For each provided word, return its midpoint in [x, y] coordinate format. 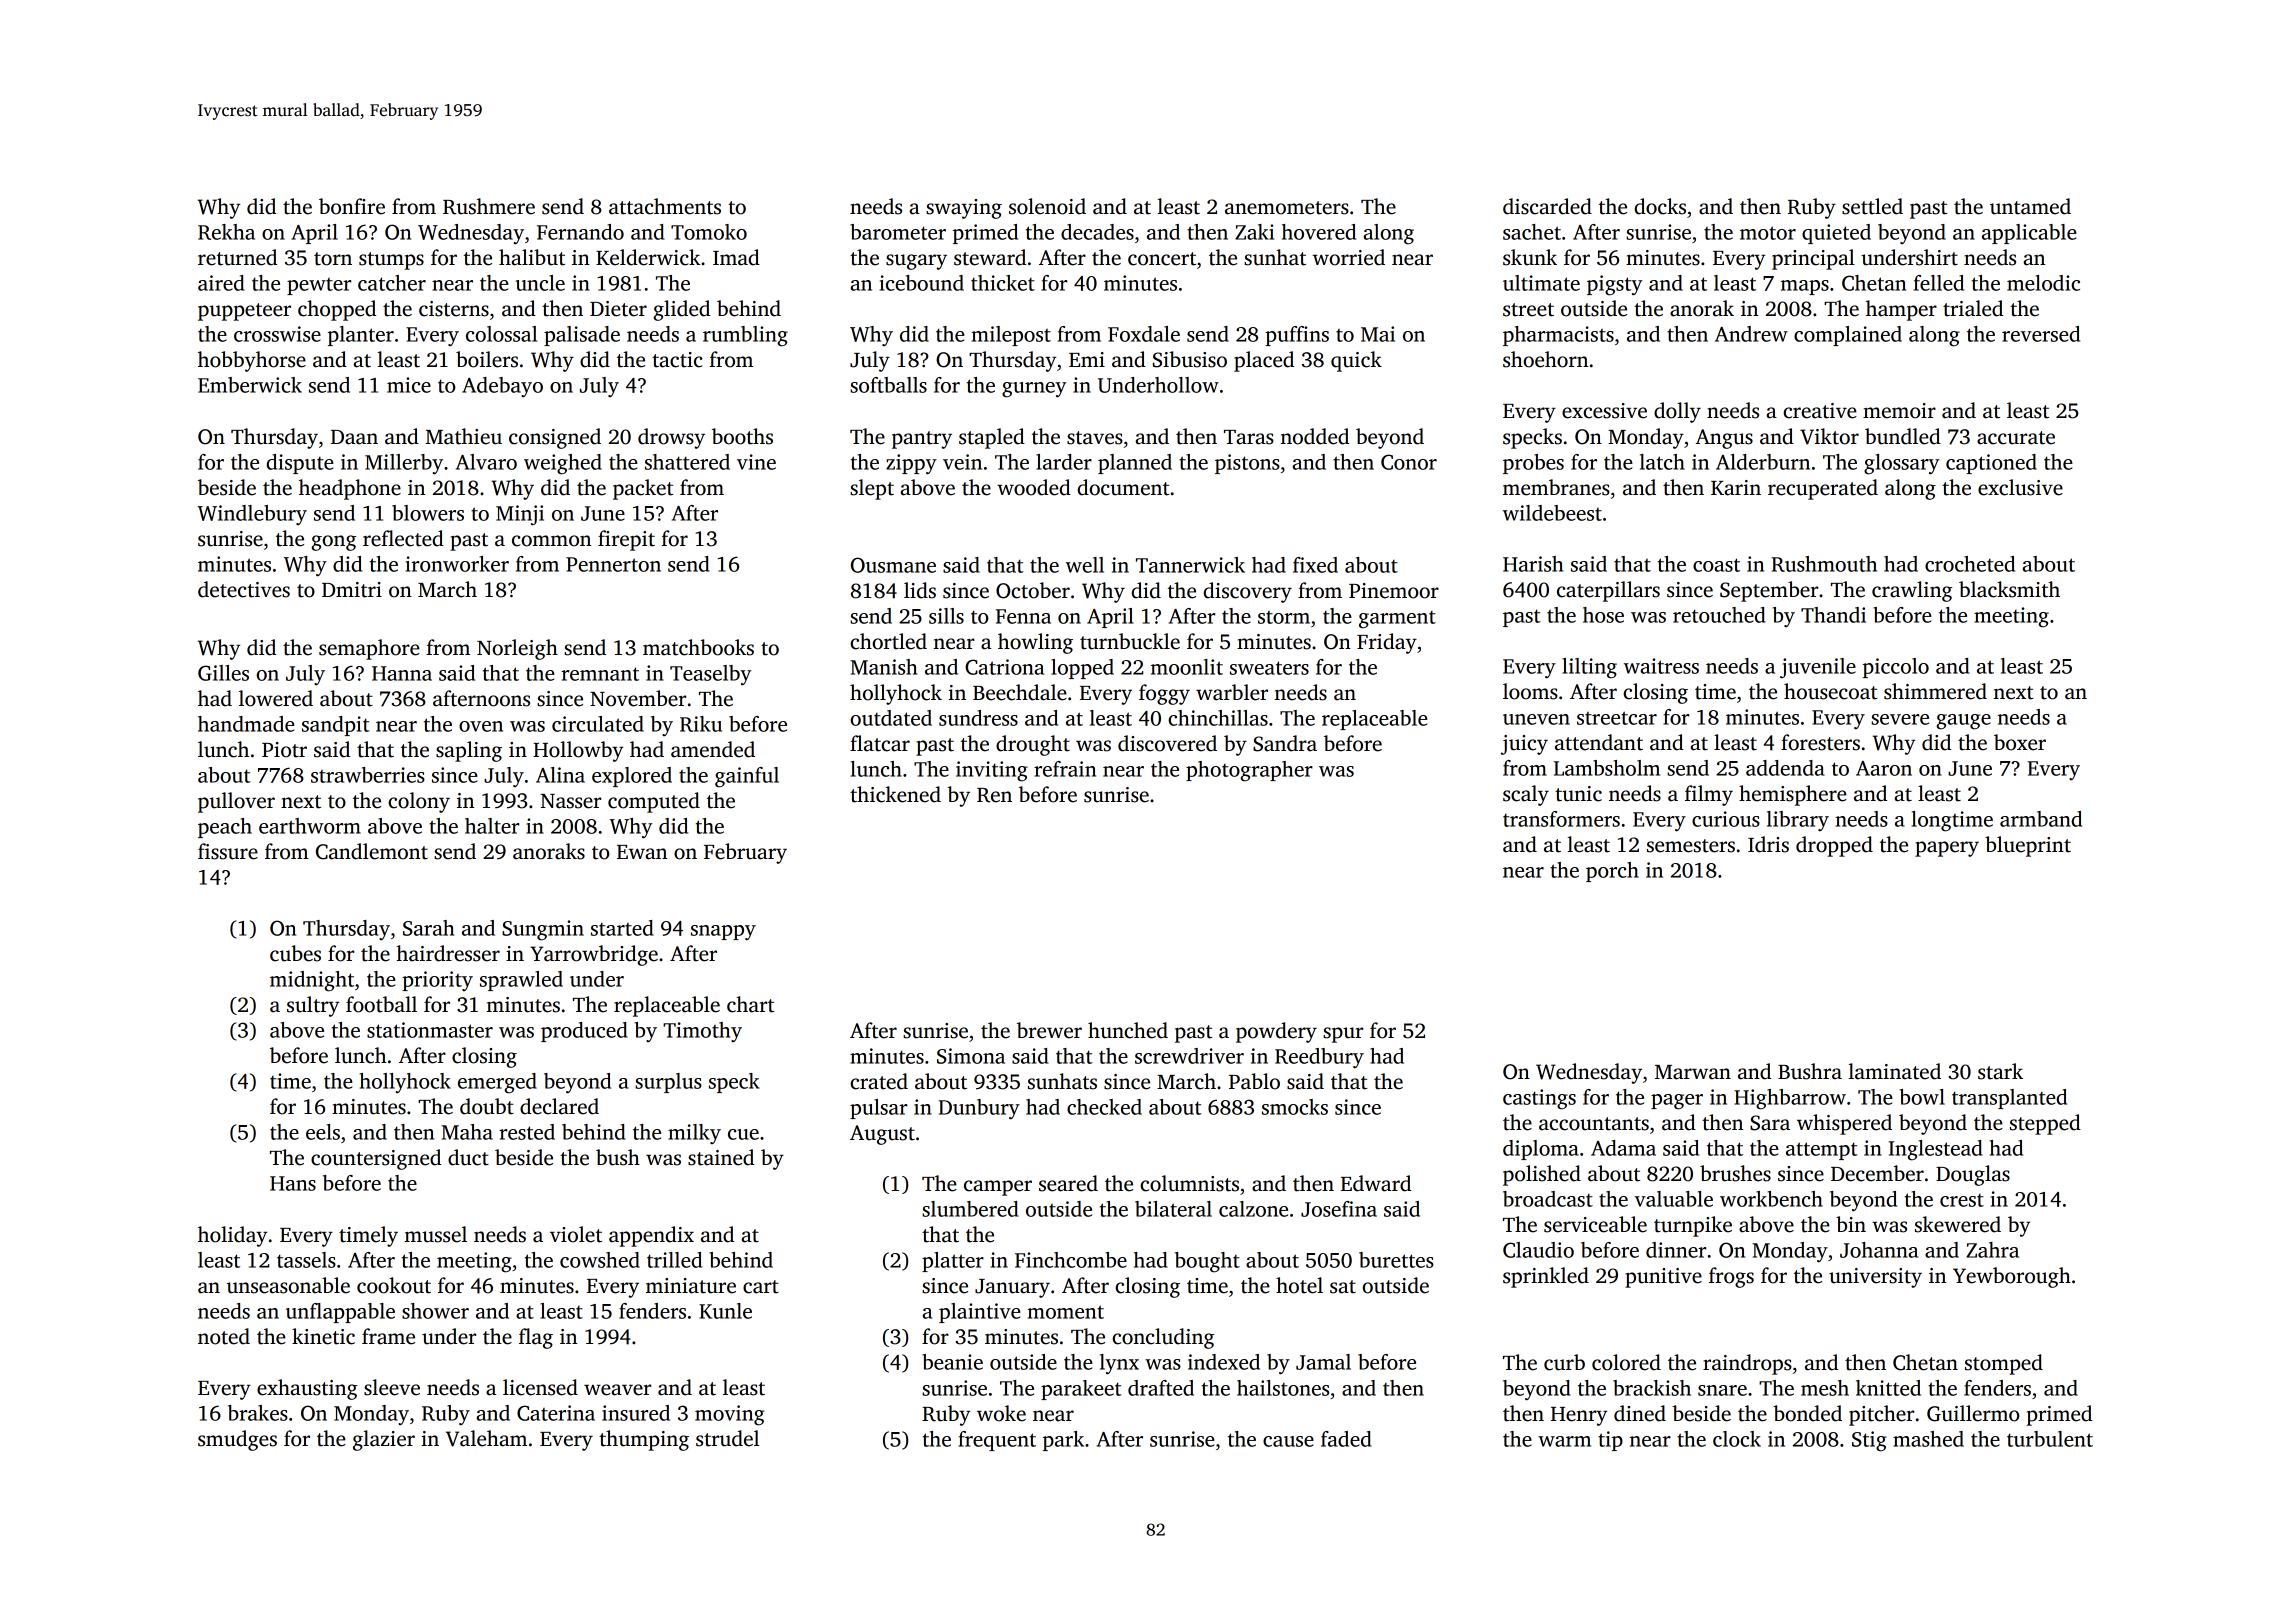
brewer [1049, 1030]
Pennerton [613, 564]
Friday [1387, 643]
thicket [1003, 283]
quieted [1836, 234]
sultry [313, 1006]
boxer [2020, 742]
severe [1900, 719]
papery [1947, 849]
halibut [532, 257]
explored [632, 777]
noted [224, 1336]
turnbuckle [1130, 641]
